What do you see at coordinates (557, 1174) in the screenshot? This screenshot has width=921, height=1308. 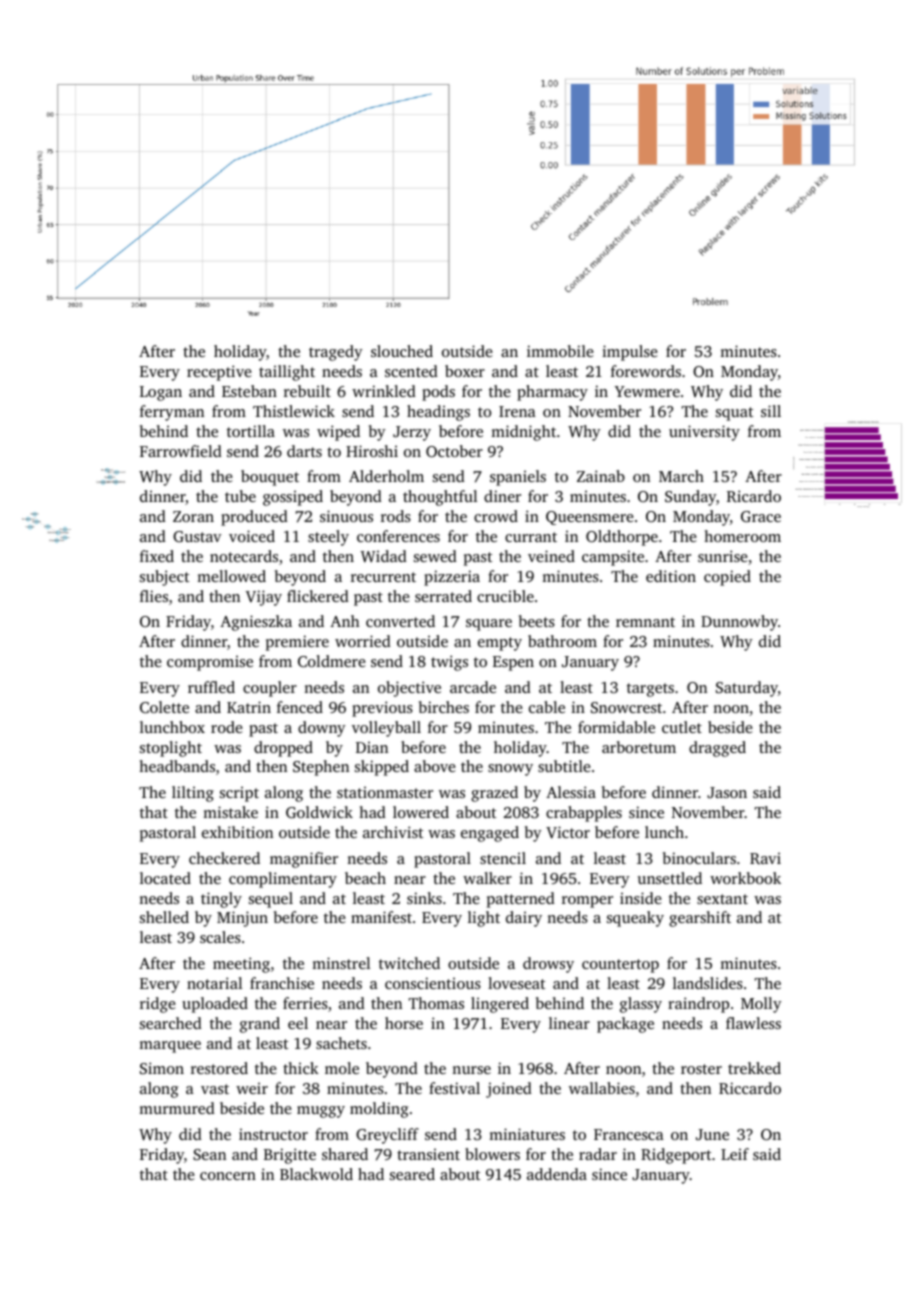 I see `addenda` at bounding box center [557, 1174].
